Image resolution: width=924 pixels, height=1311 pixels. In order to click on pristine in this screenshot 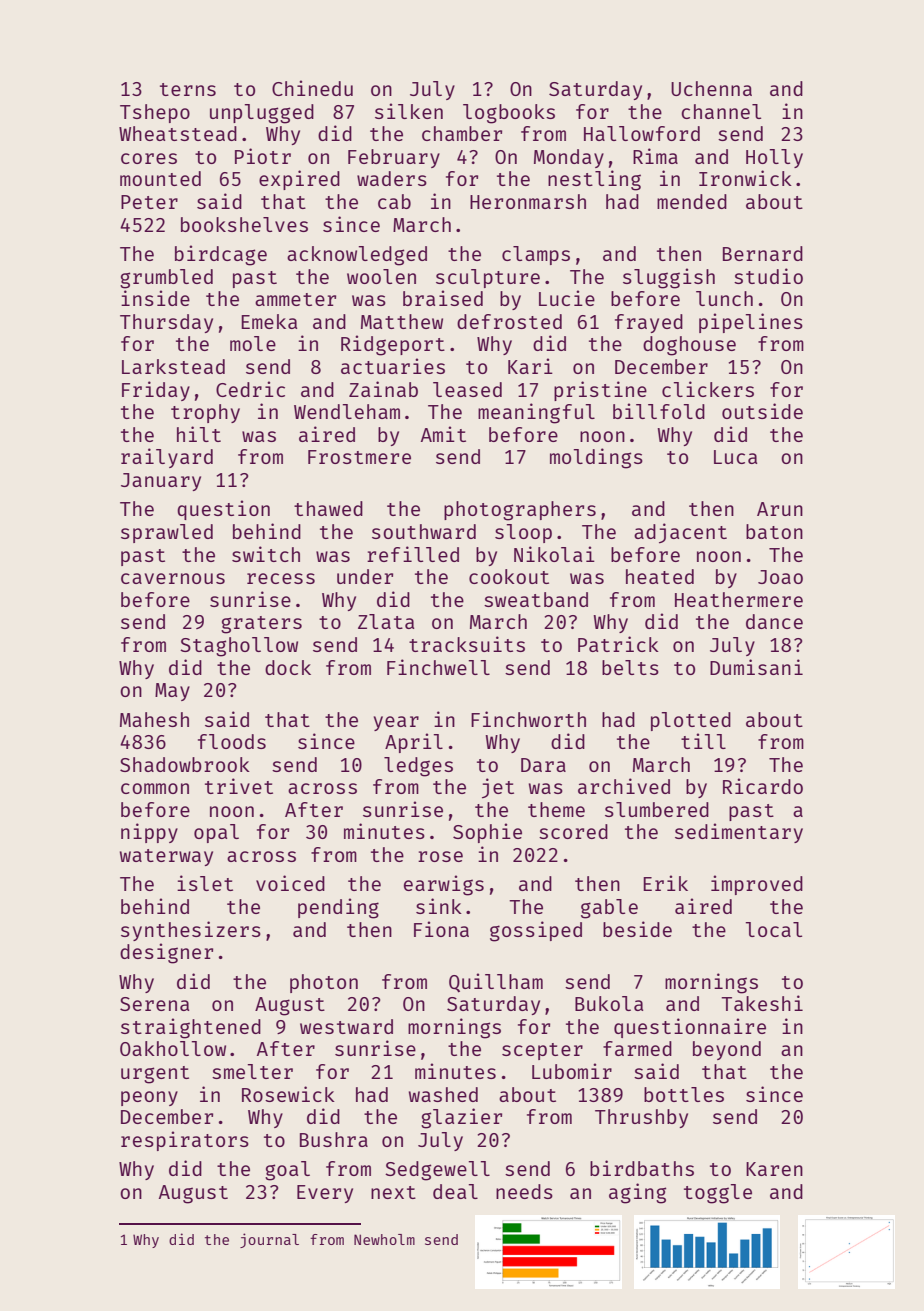, I will do `click(600, 391)`.
